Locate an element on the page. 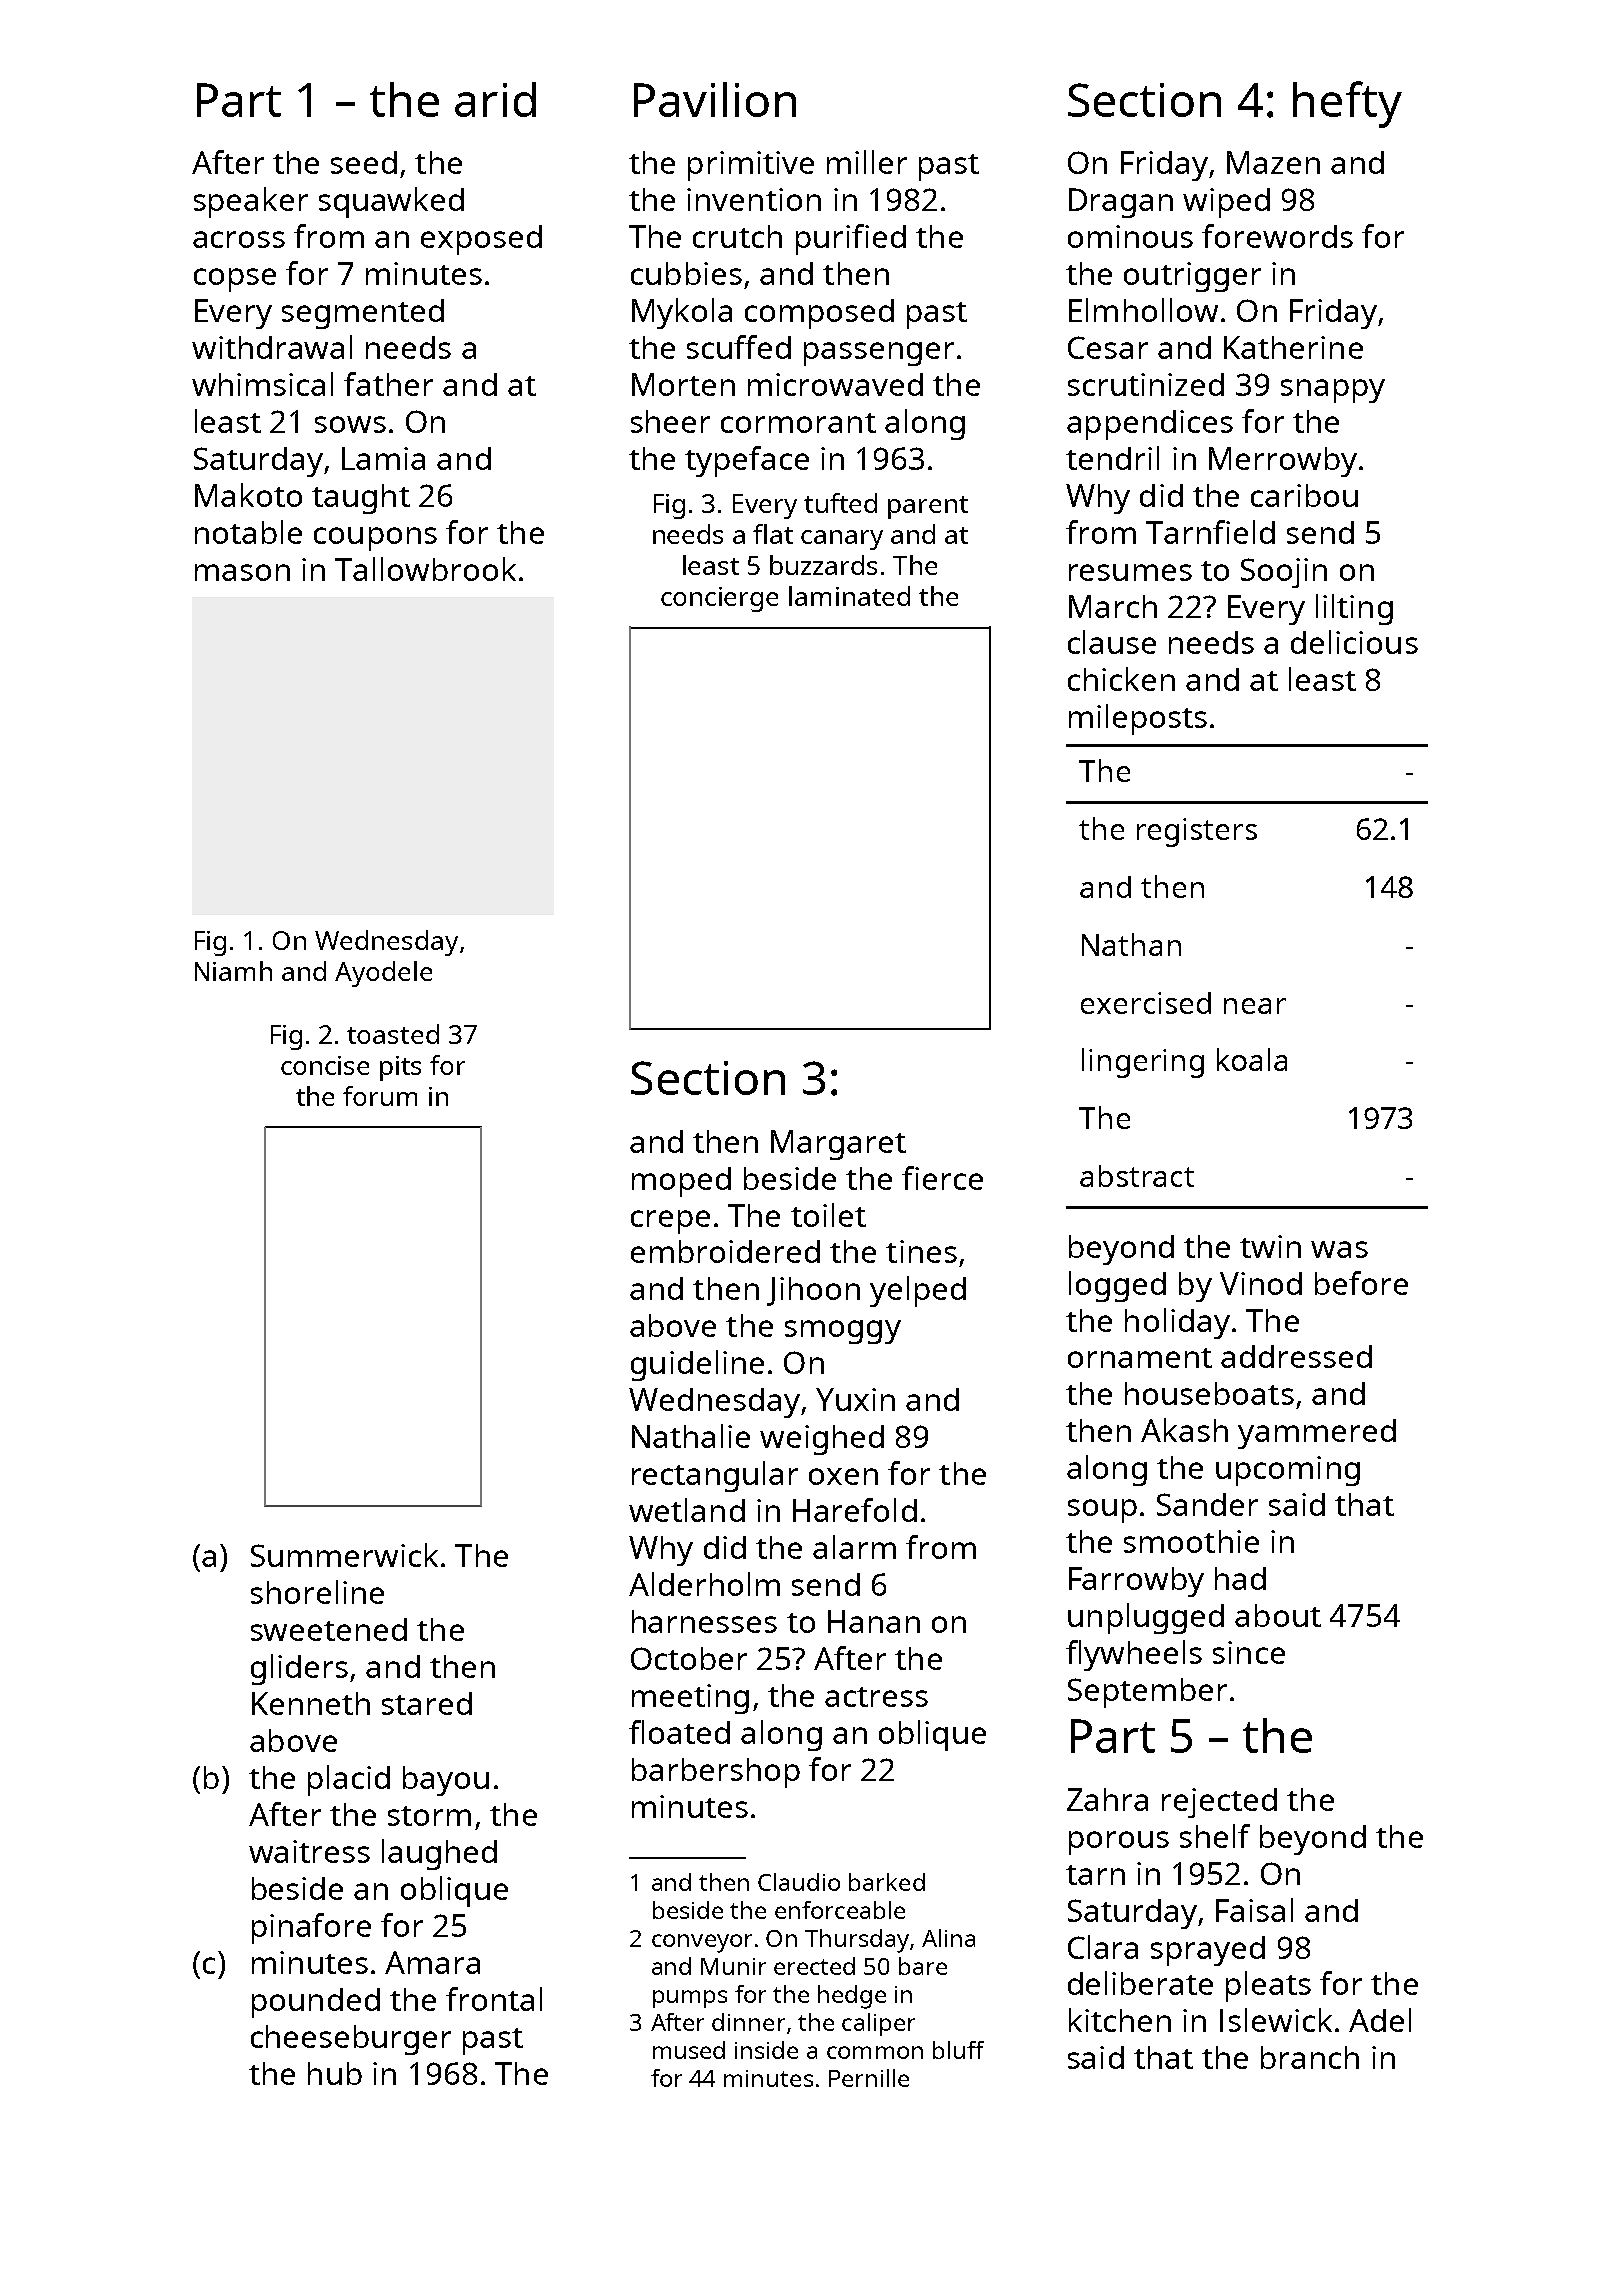  Ayodele is located at coordinates (383, 974).
